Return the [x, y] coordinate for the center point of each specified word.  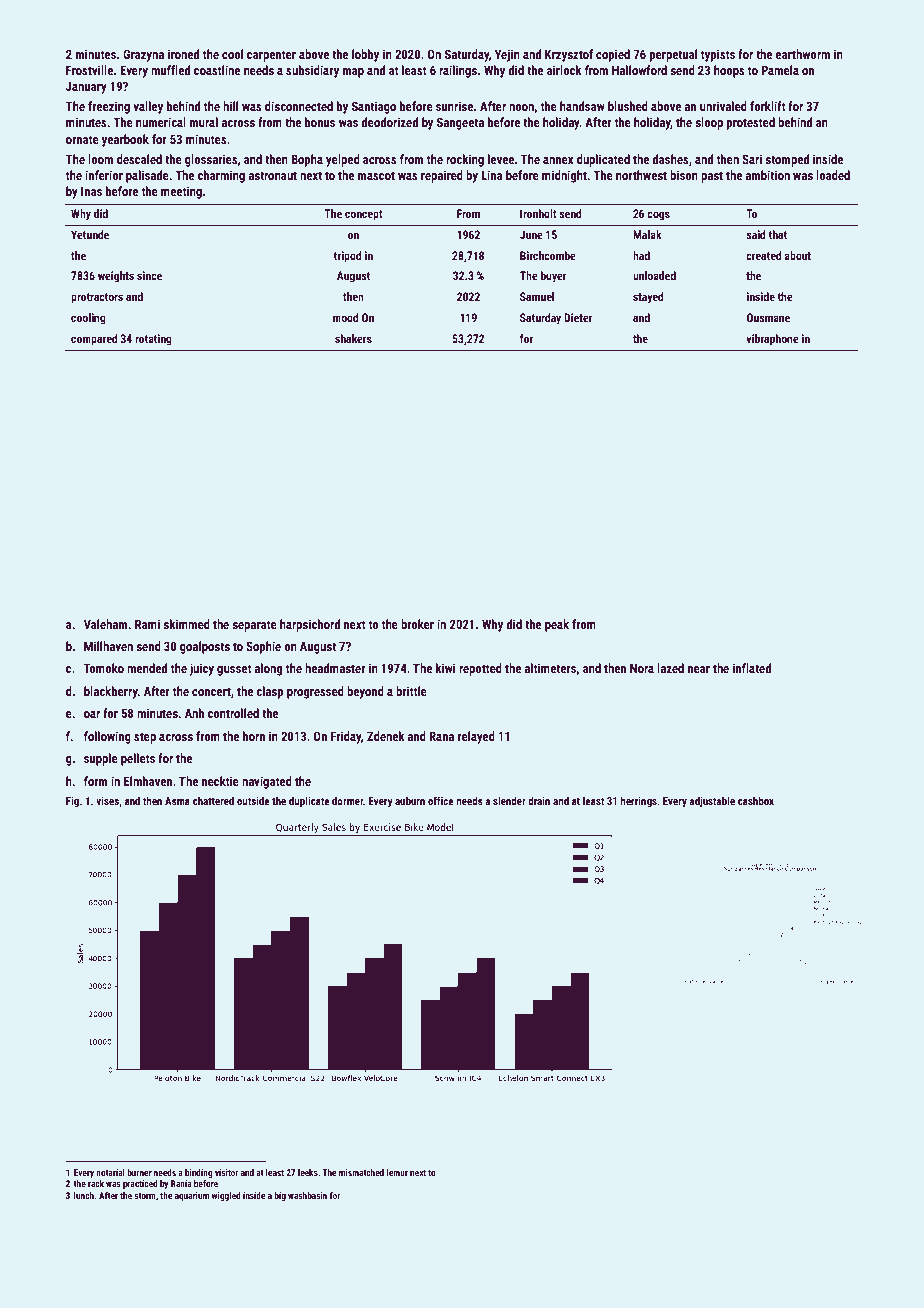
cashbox [756, 800]
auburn [410, 801]
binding [199, 1173]
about [797, 255]
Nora [642, 668]
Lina [491, 175]
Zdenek [386, 736]
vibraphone [772, 340]
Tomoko [104, 668]
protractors [97, 298]
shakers [353, 338]
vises [107, 801]
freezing [109, 107]
